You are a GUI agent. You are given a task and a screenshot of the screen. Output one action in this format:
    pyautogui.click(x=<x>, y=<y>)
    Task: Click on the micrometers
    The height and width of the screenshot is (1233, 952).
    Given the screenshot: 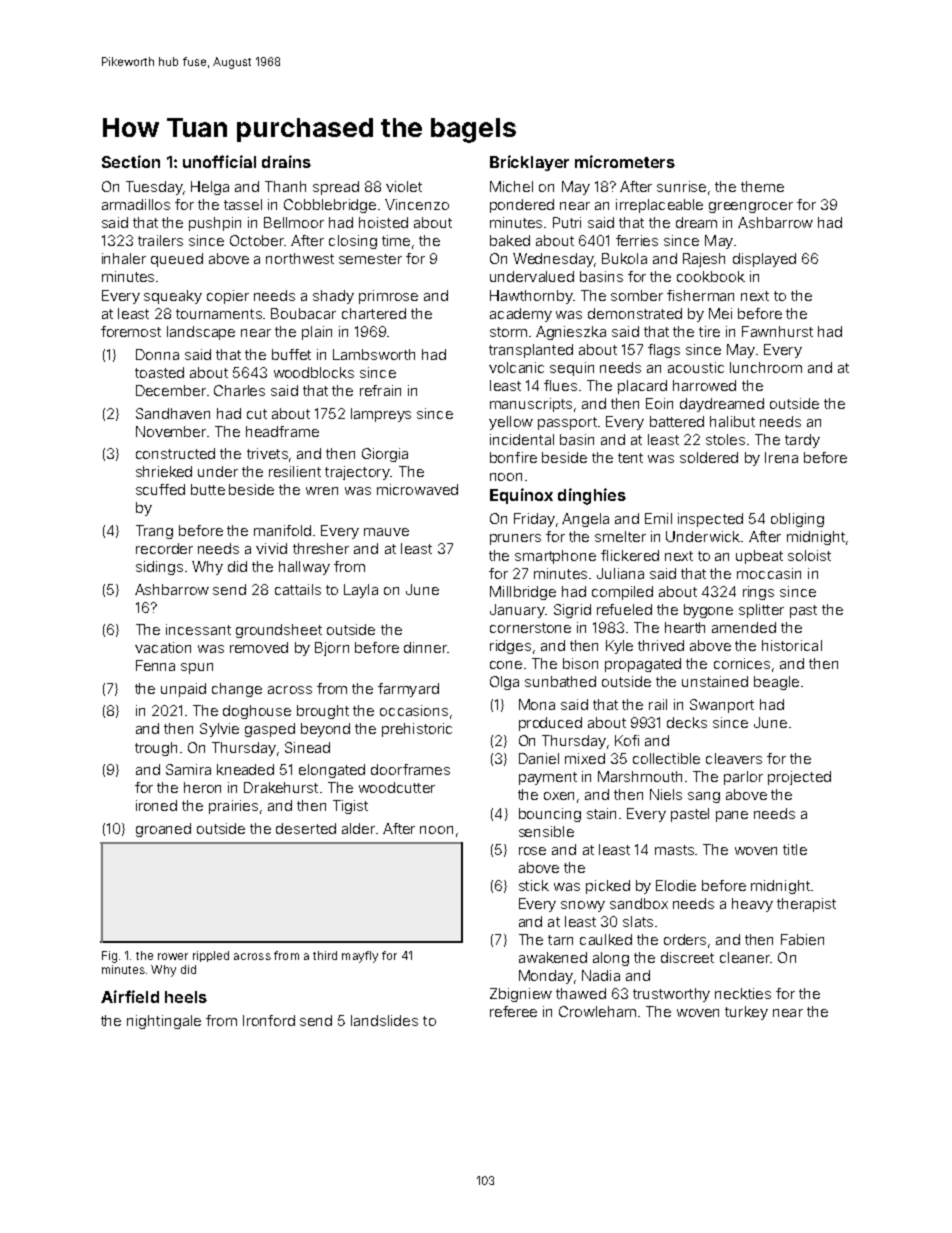 What is the action you would take?
    pyautogui.click(x=625, y=161)
